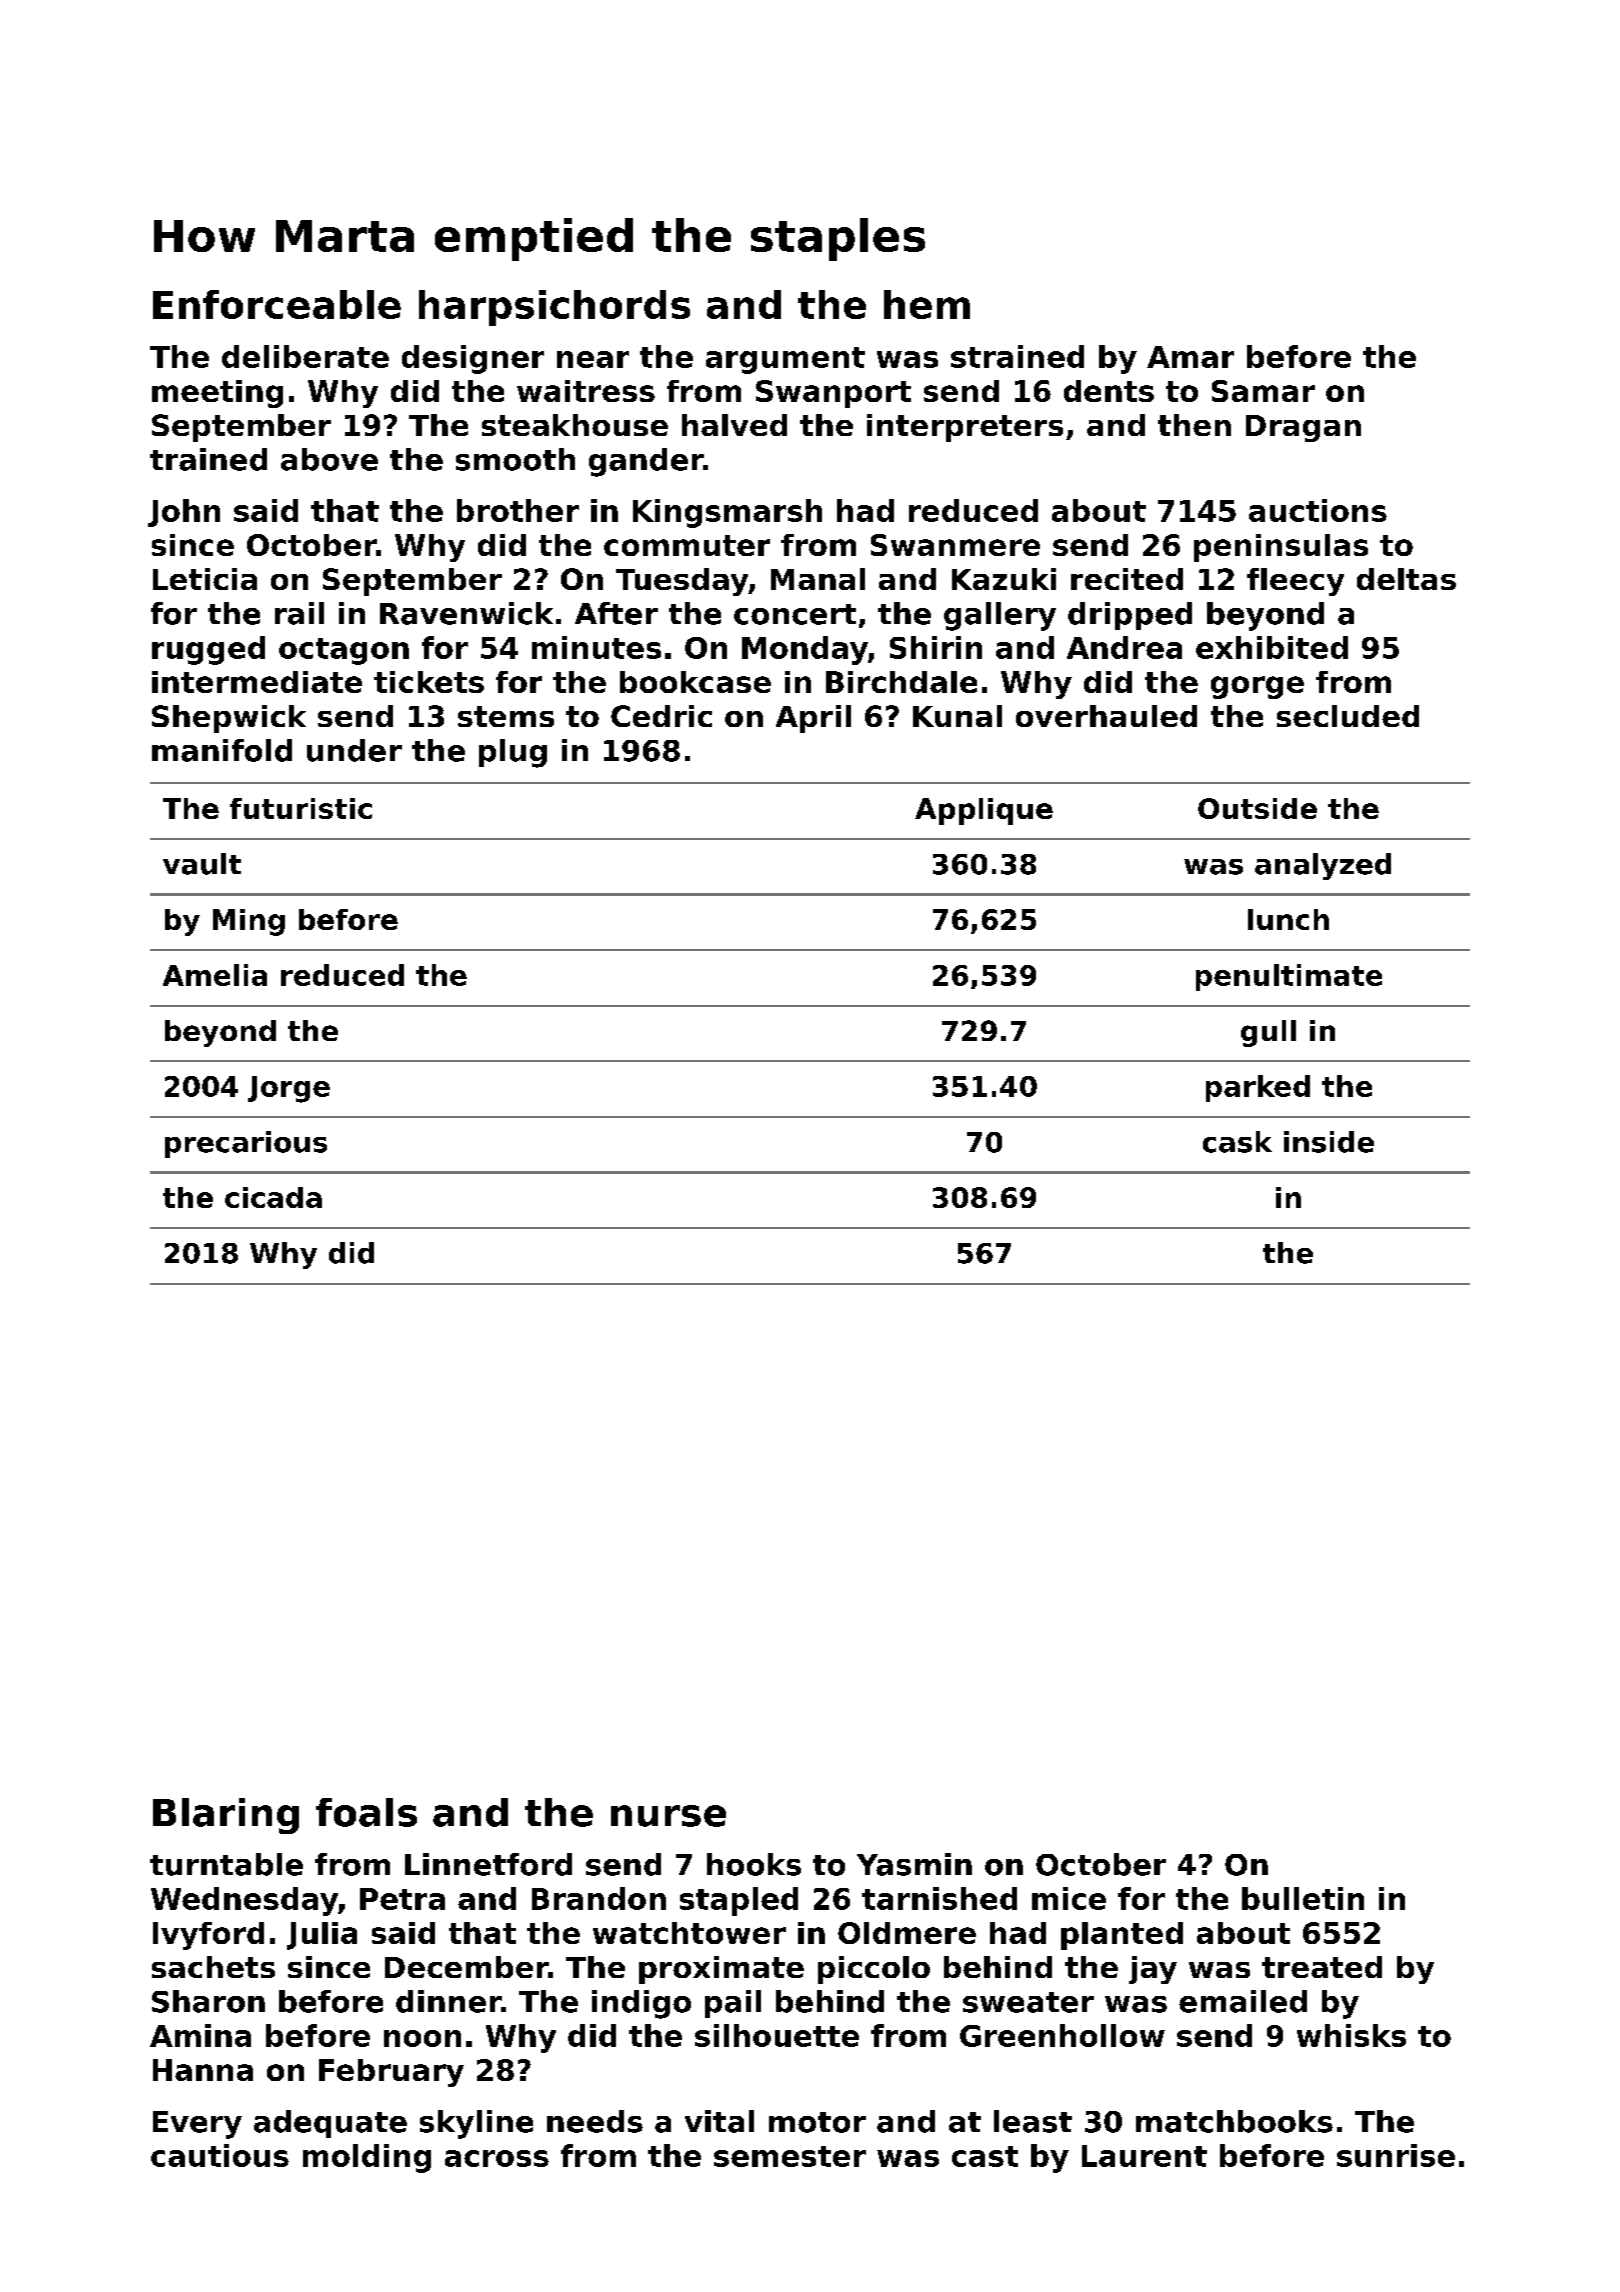 The width and height of the screenshot is (1620, 2292). I want to click on lunch, so click(1288, 919).
